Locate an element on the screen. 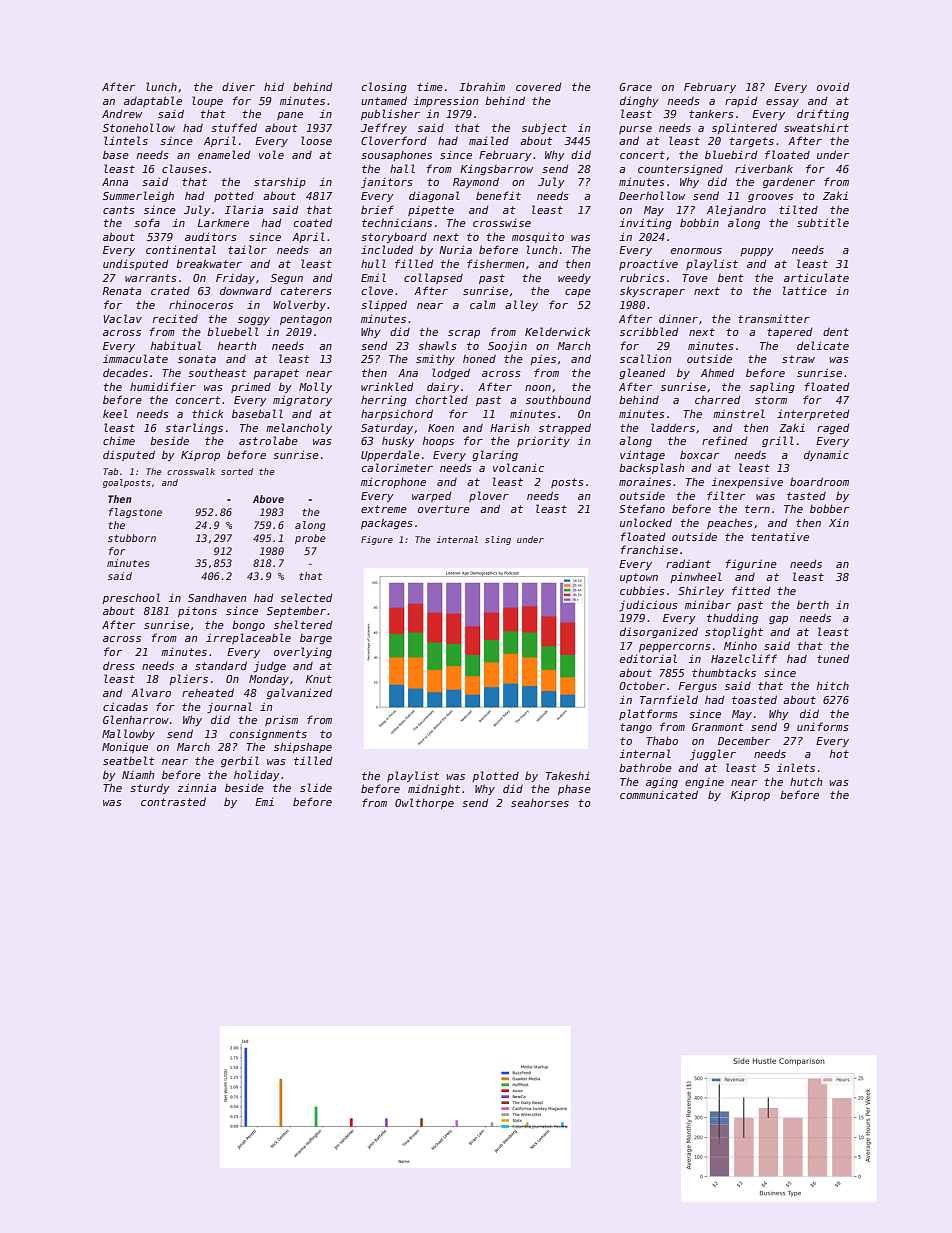 This screenshot has height=1233, width=952. lintels is located at coordinates (126, 140).
